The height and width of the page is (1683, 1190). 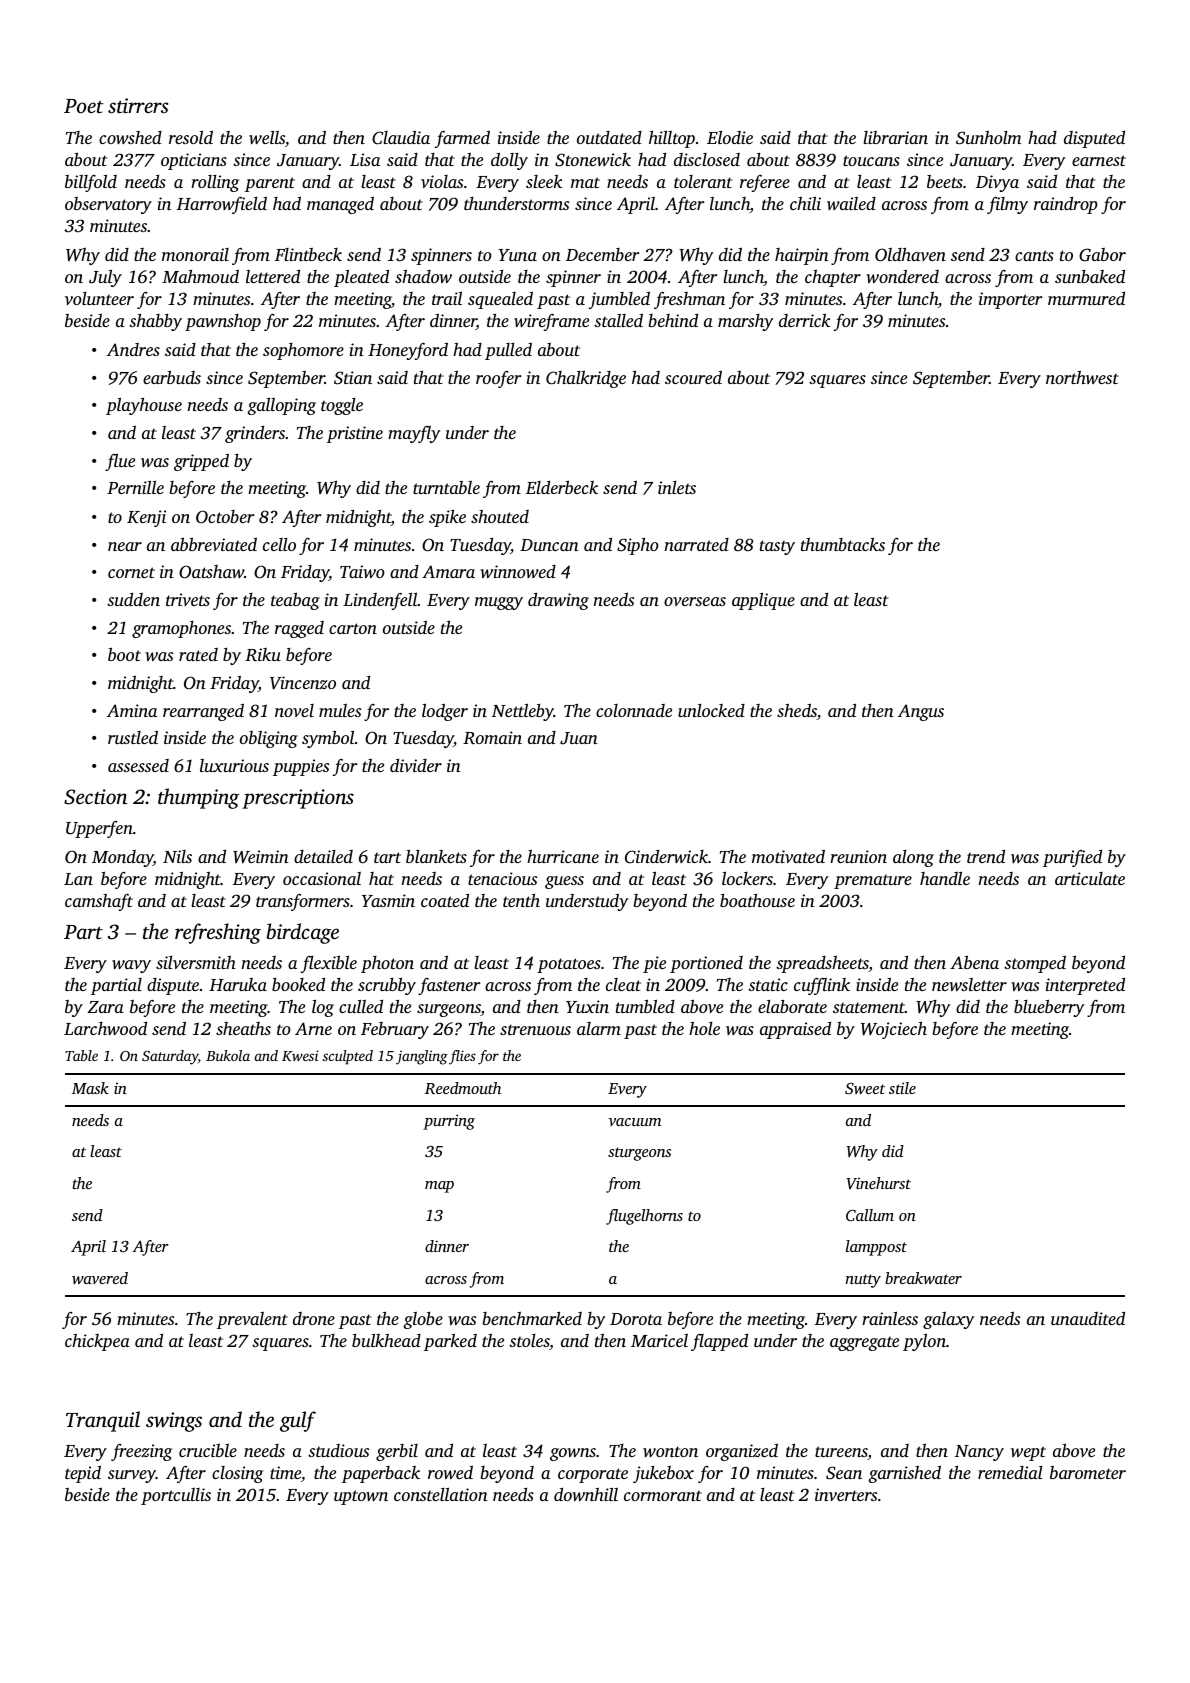 I want to click on wells, so click(x=267, y=137).
